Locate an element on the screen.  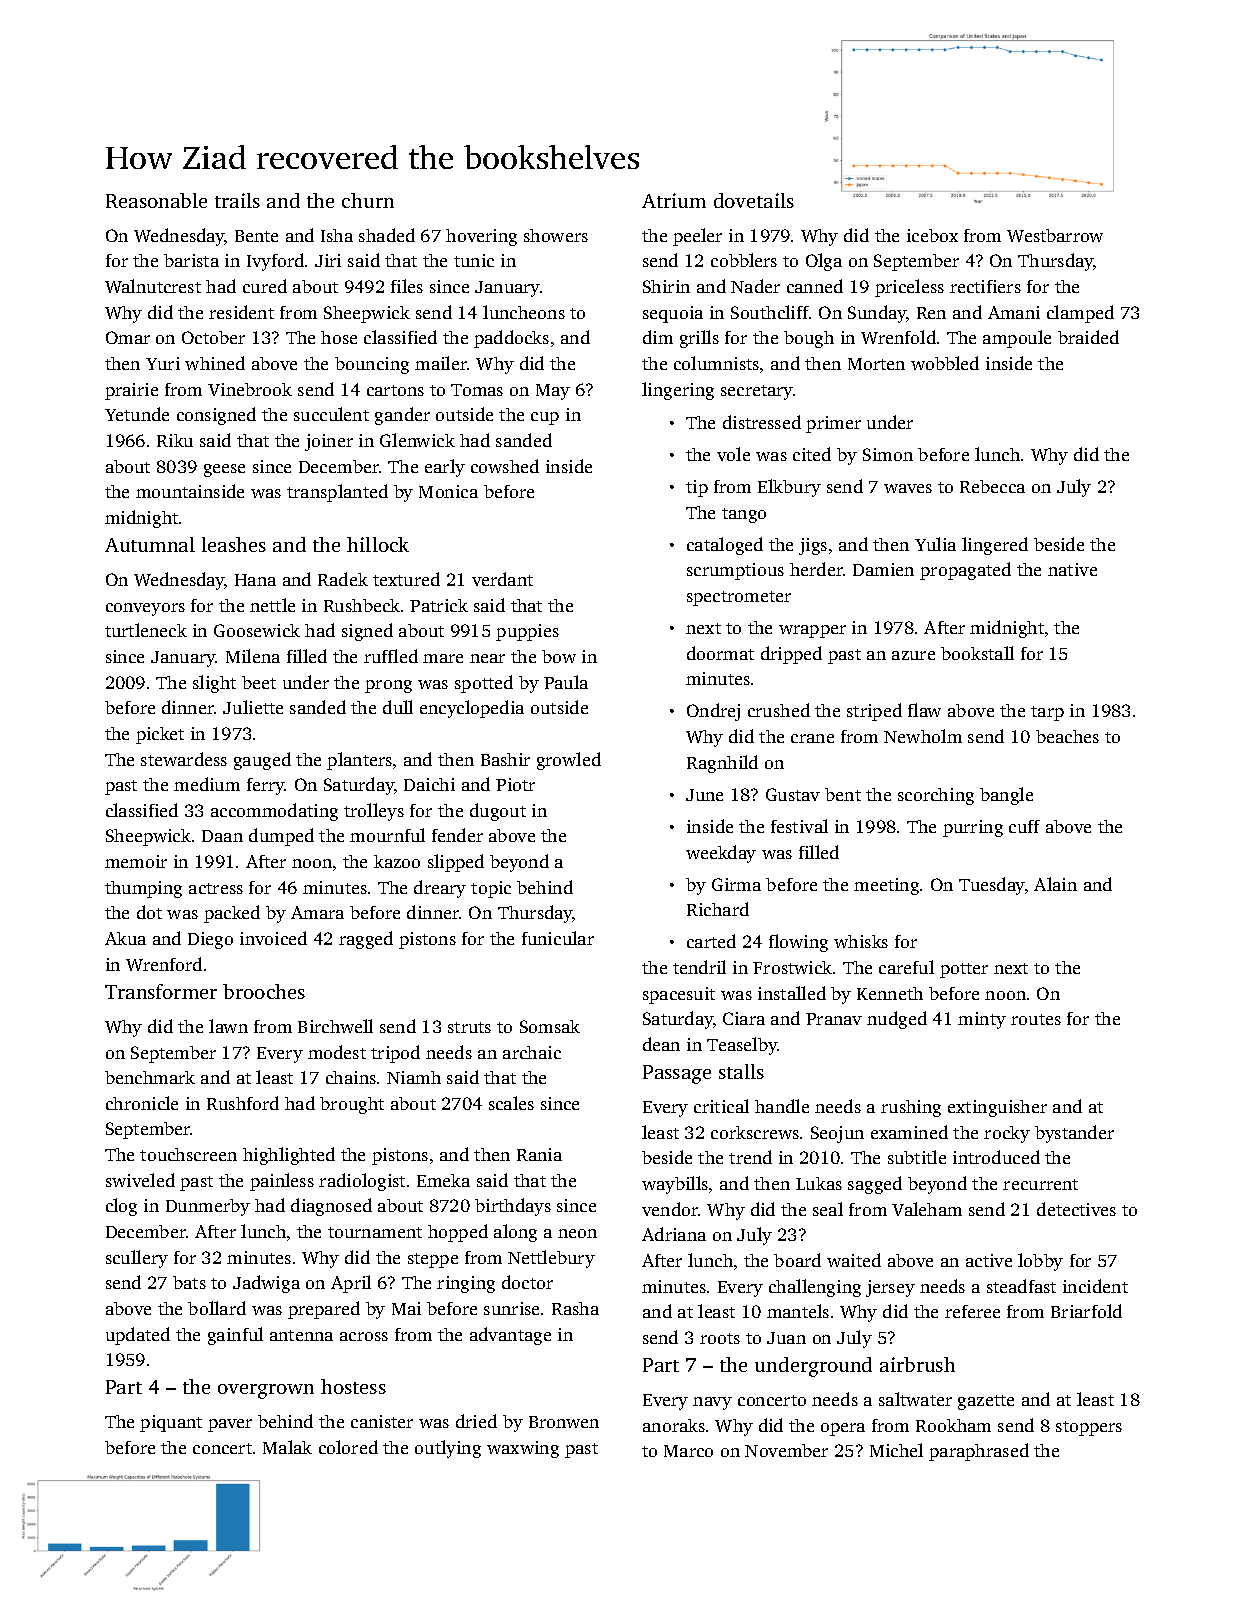
colored is located at coordinates (348, 1447).
